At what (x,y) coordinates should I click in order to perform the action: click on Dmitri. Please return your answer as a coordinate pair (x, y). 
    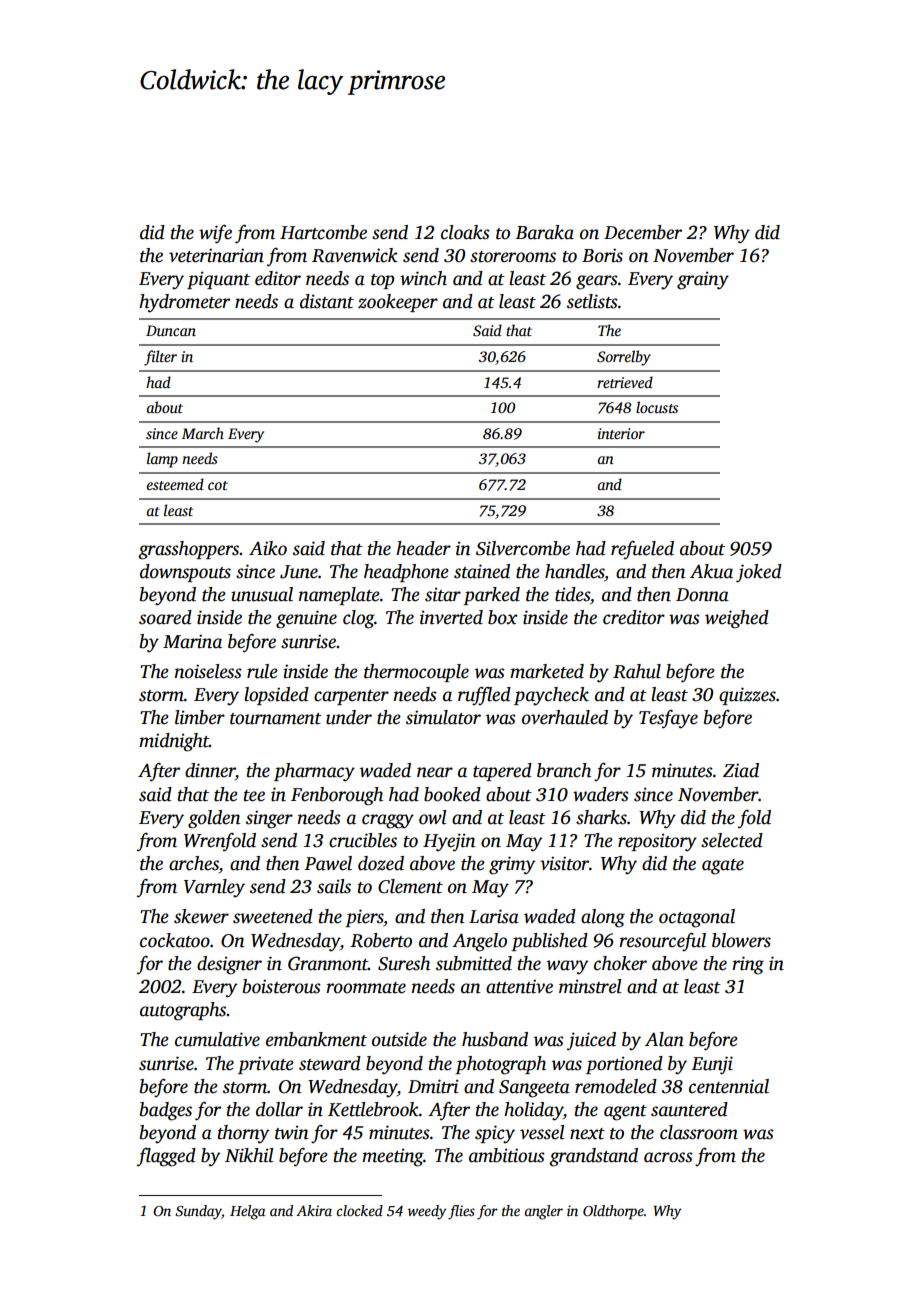
    Looking at the image, I should click on (433, 1086).
